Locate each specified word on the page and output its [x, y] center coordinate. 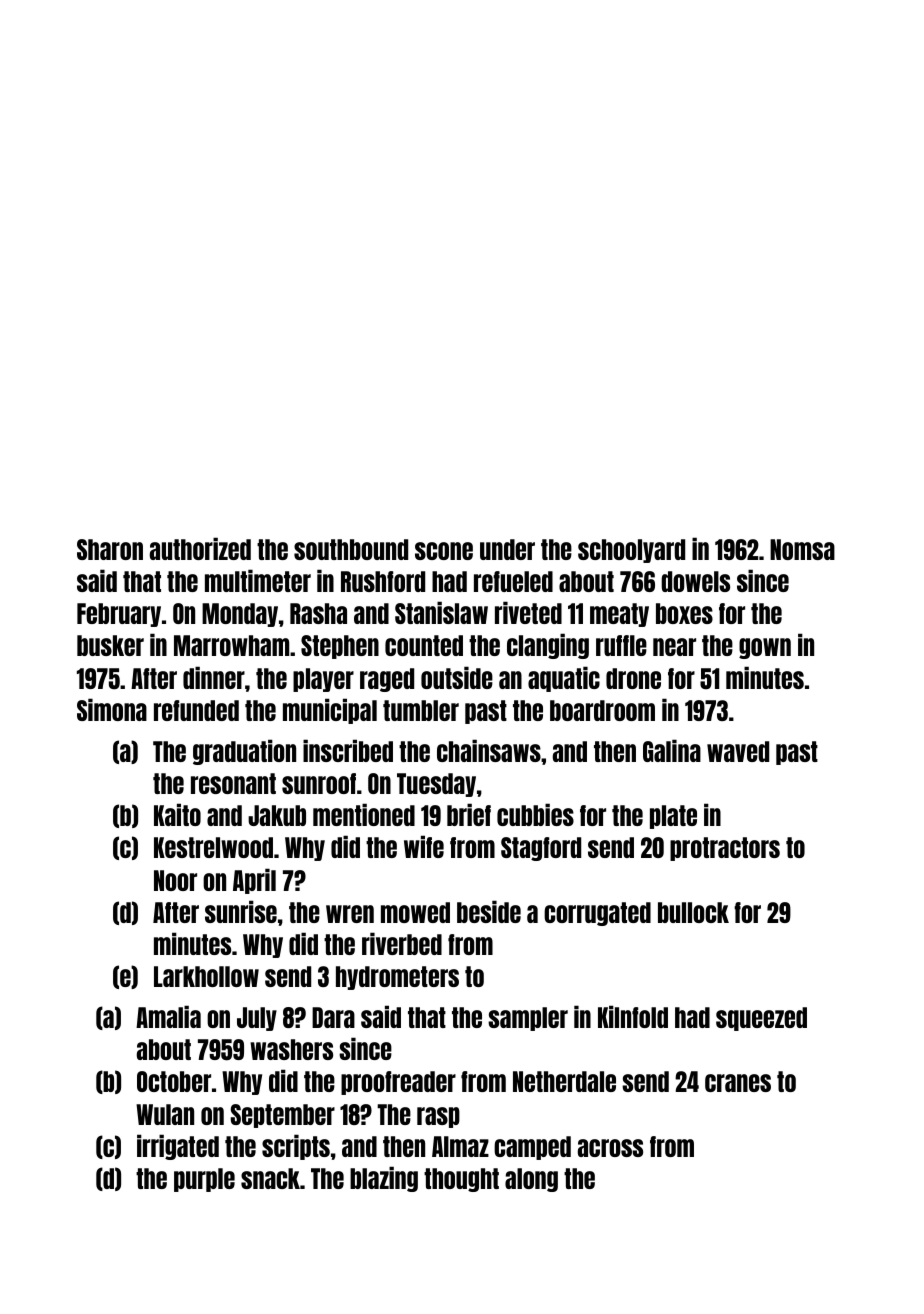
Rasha [318, 613]
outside [457, 677]
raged [387, 680]
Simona [112, 709]
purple [204, 1180]
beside [489, 911]
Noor [175, 880]
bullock [693, 912]
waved [738, 751]
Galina [672, 750]
